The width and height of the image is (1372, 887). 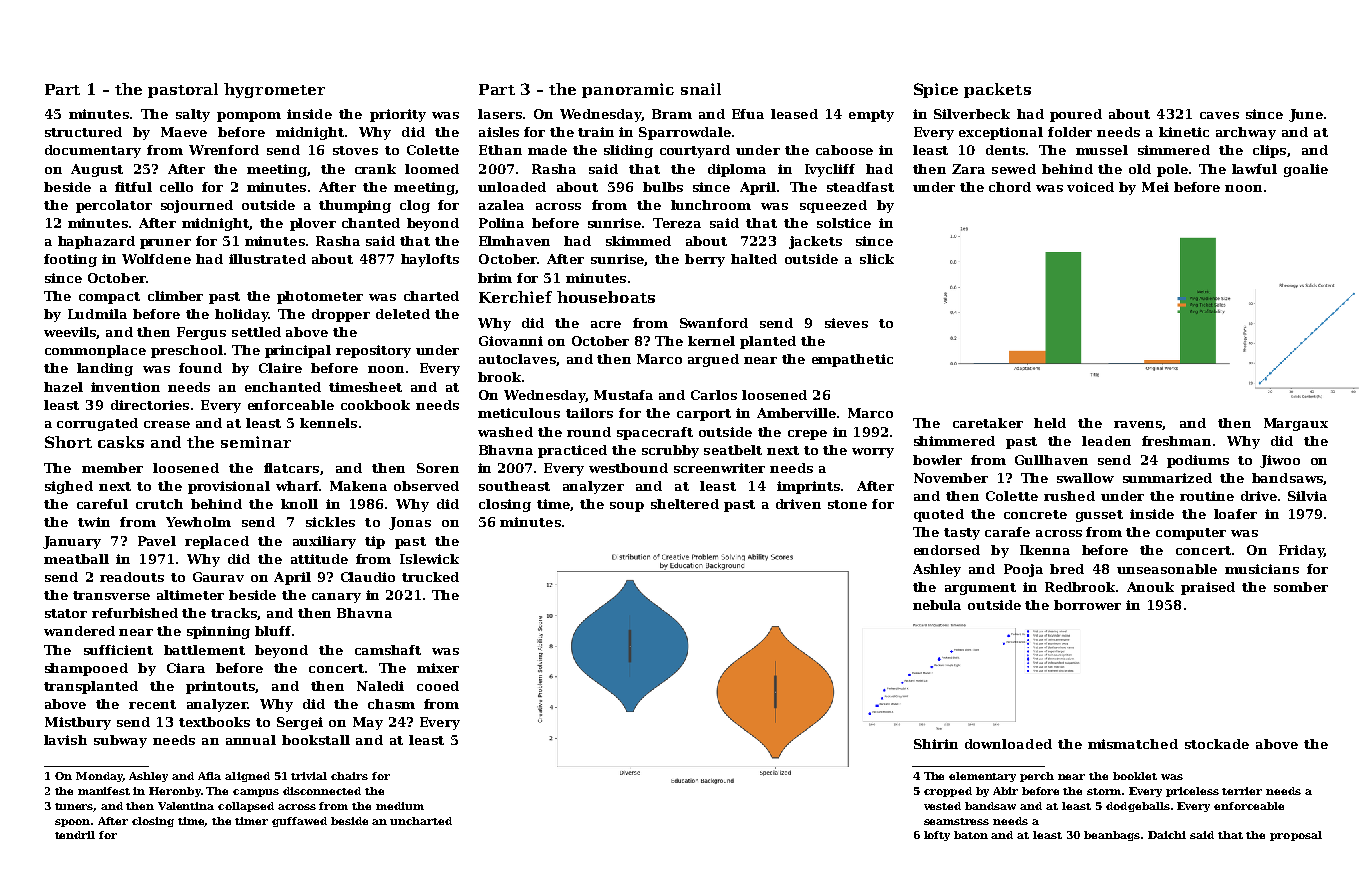 I want to click on unloaded, so click(x=512, y=187).
